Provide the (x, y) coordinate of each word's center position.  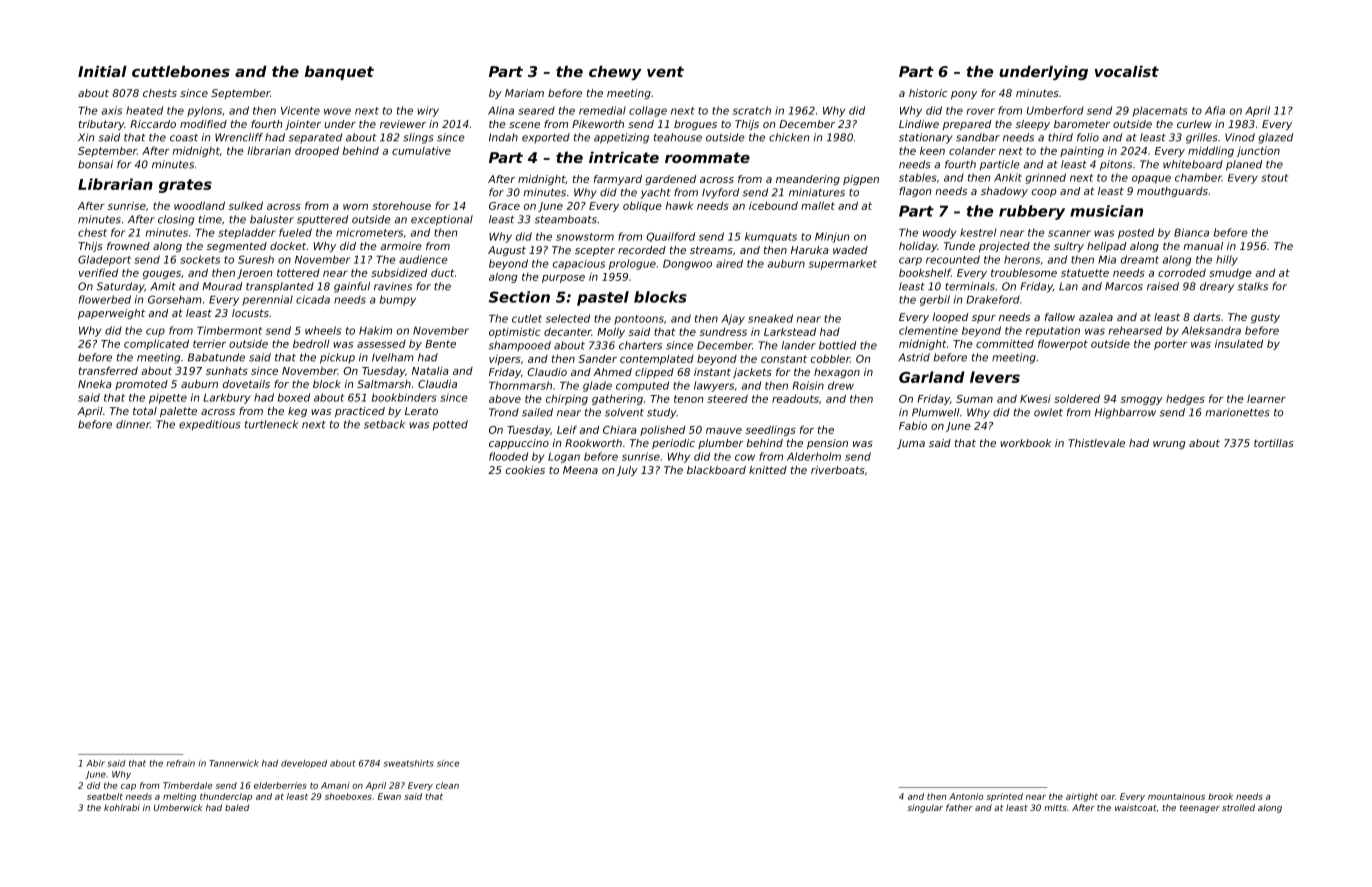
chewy (615, 73)
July (627, 471)
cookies (525, 470)
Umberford (1055, 110)
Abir (95, 763)
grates (185, 186)
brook (1220, 796)
